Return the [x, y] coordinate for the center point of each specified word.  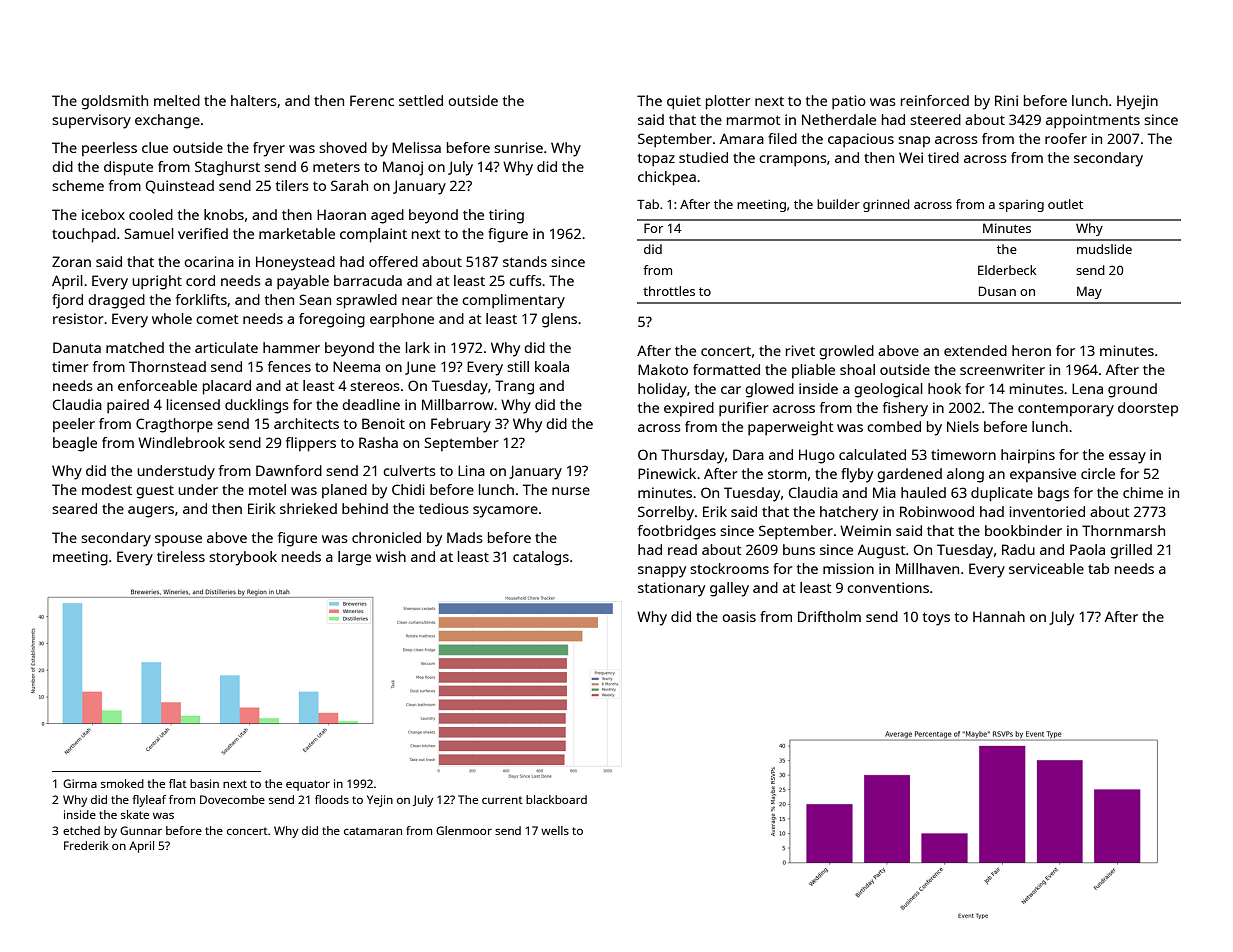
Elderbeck [1007, 270]
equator [308, 785]
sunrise [518, 147]
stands [525, 261]
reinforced [935, 100]
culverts [409, 470]
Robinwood [937, 511]
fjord [67, 301]
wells [555, 830]
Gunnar [141, 830]
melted [177, 100]
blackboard [556, 799]
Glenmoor [464, 830]
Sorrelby [666, 513]
